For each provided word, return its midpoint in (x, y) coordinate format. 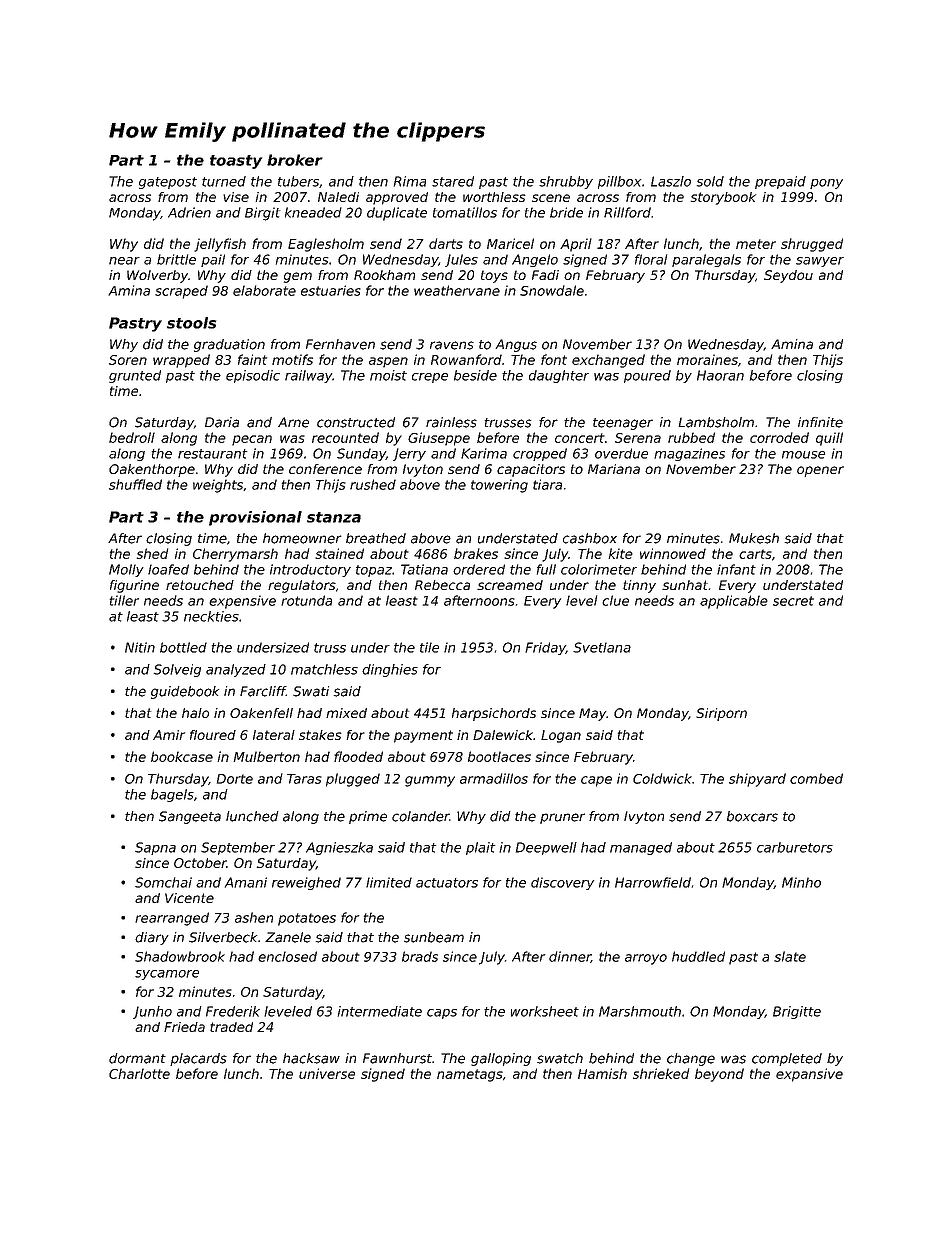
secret (793, 601)
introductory (310, 570)
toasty (236, 162)
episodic (253, 376)
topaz (374, 571)
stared (453, 181)
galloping (501, 1059)
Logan (561, 736)
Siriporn (721, 714)
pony (826, 184)
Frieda (184, 1027)
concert (580, 438)
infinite (820, 422)
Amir (169, 735)
